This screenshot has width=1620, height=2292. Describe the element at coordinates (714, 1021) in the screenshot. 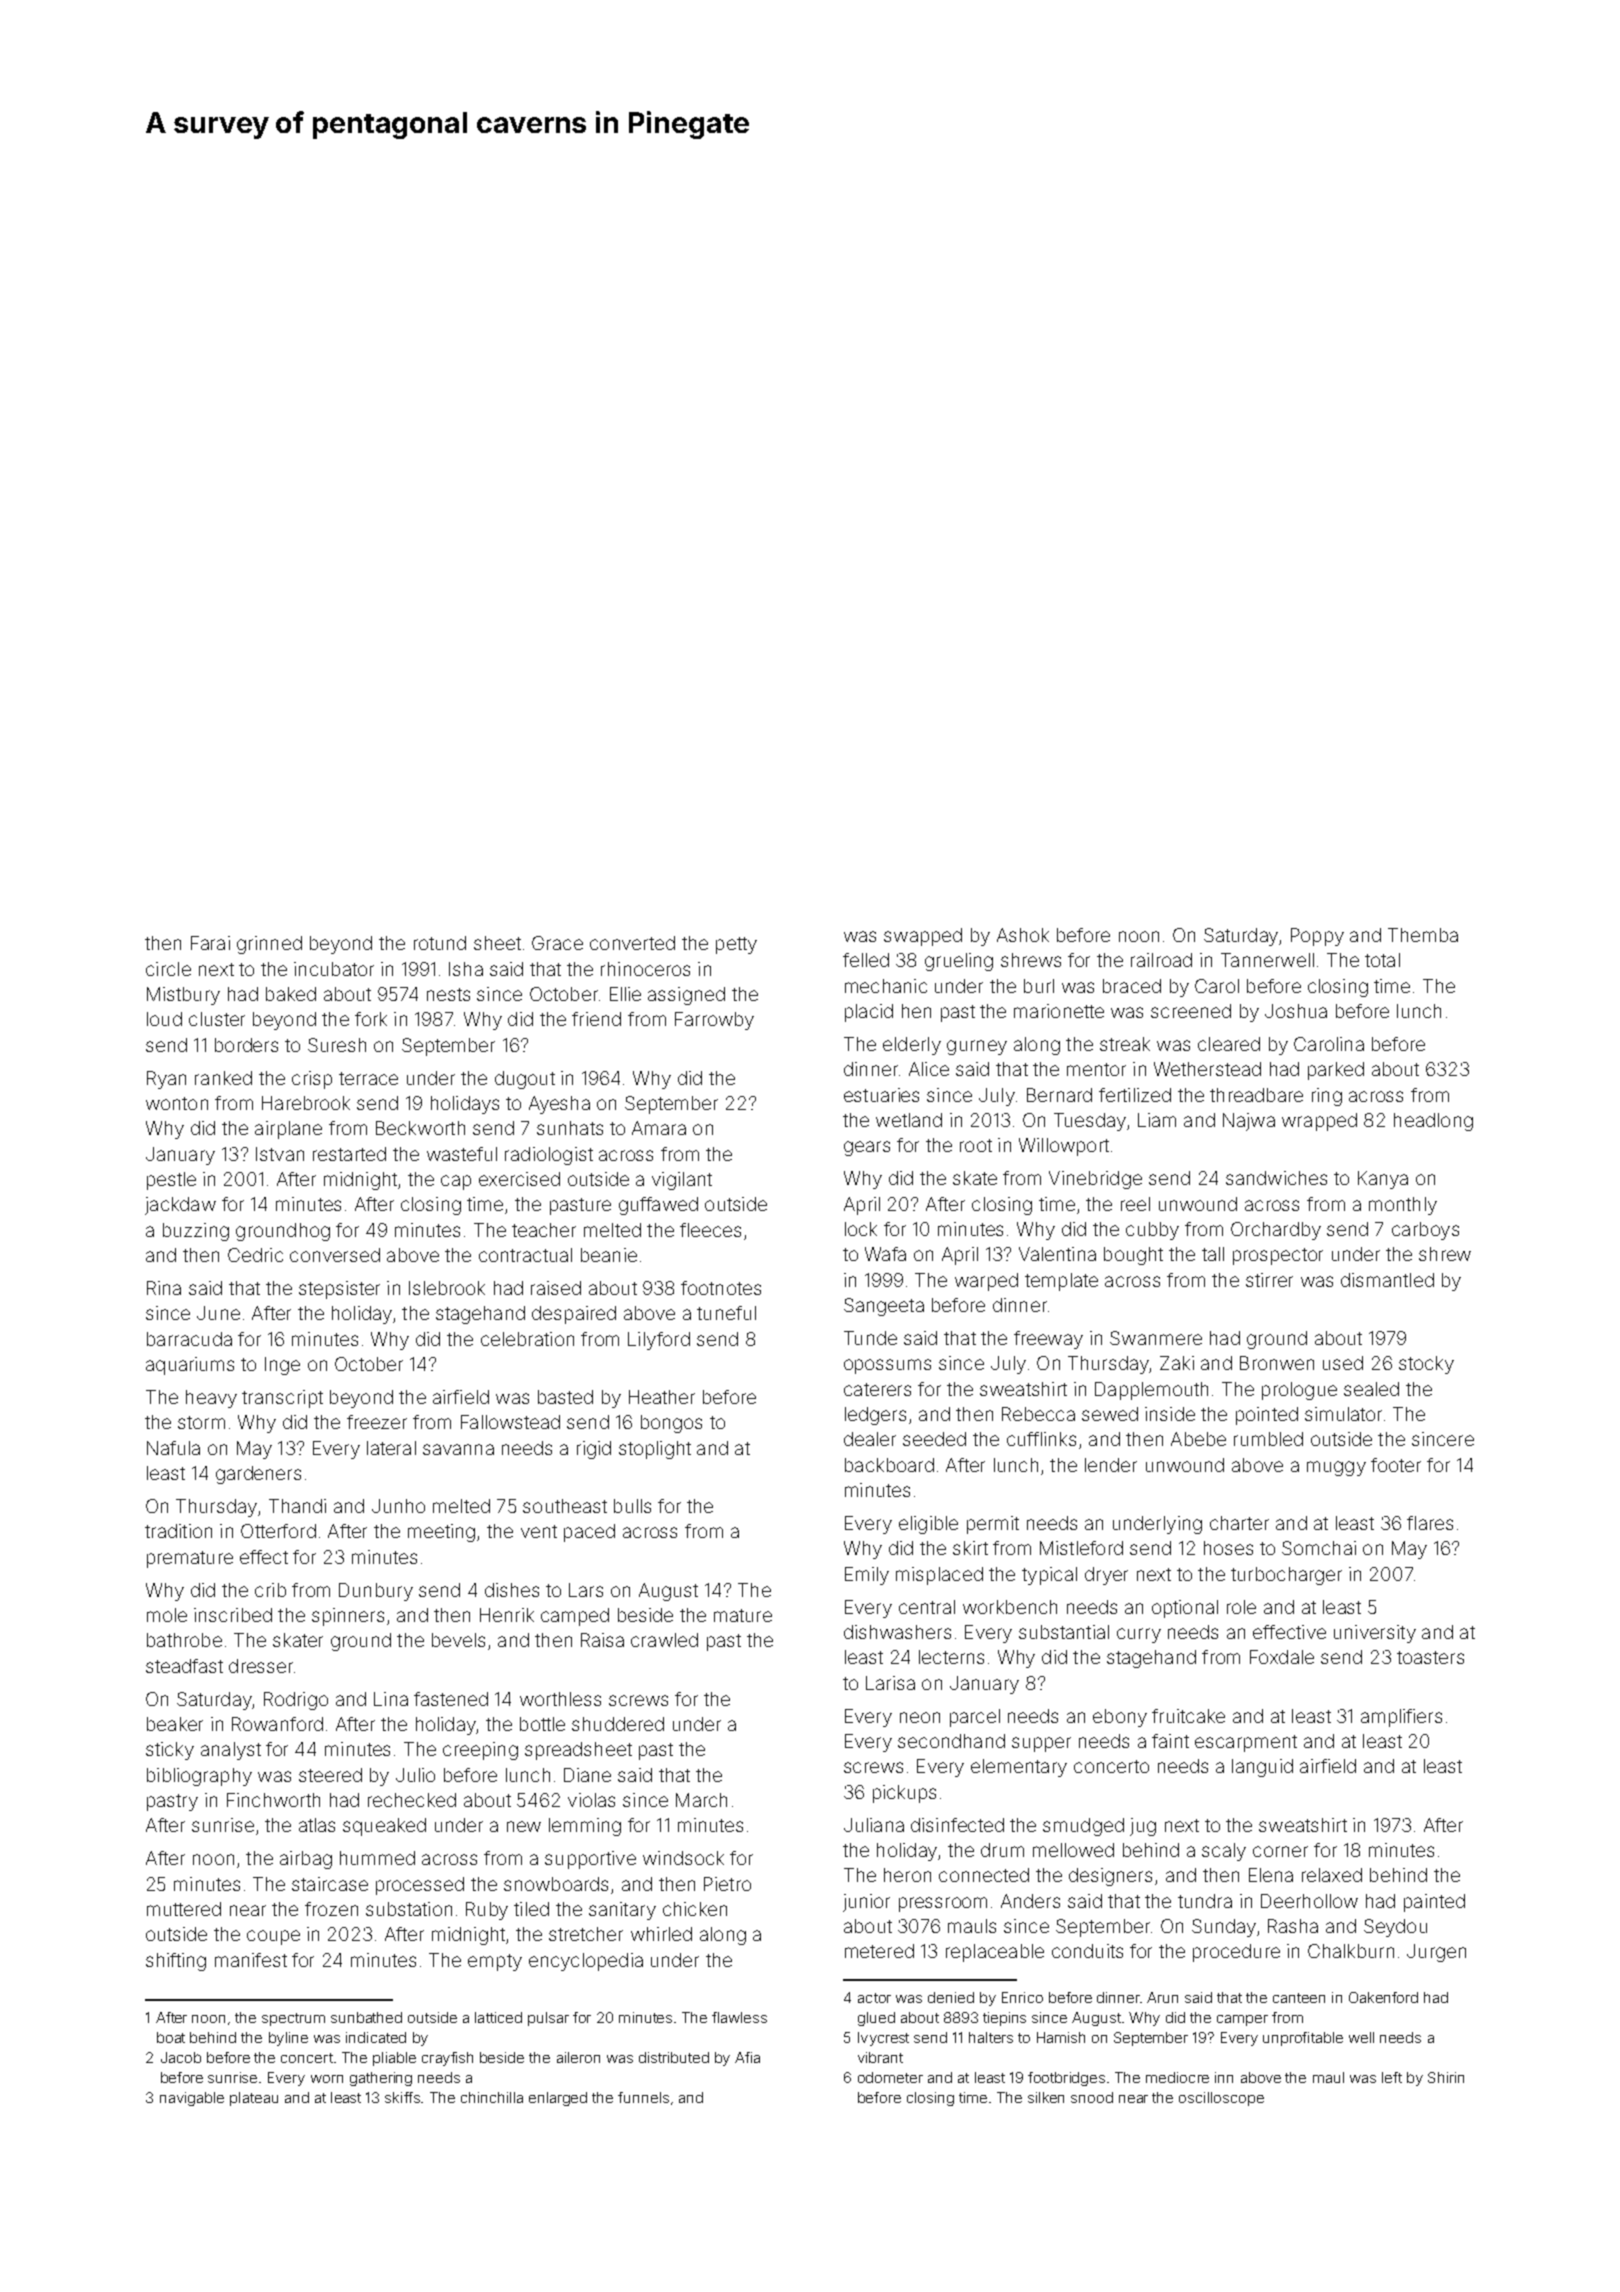

I see `Farrowby` at that location.
